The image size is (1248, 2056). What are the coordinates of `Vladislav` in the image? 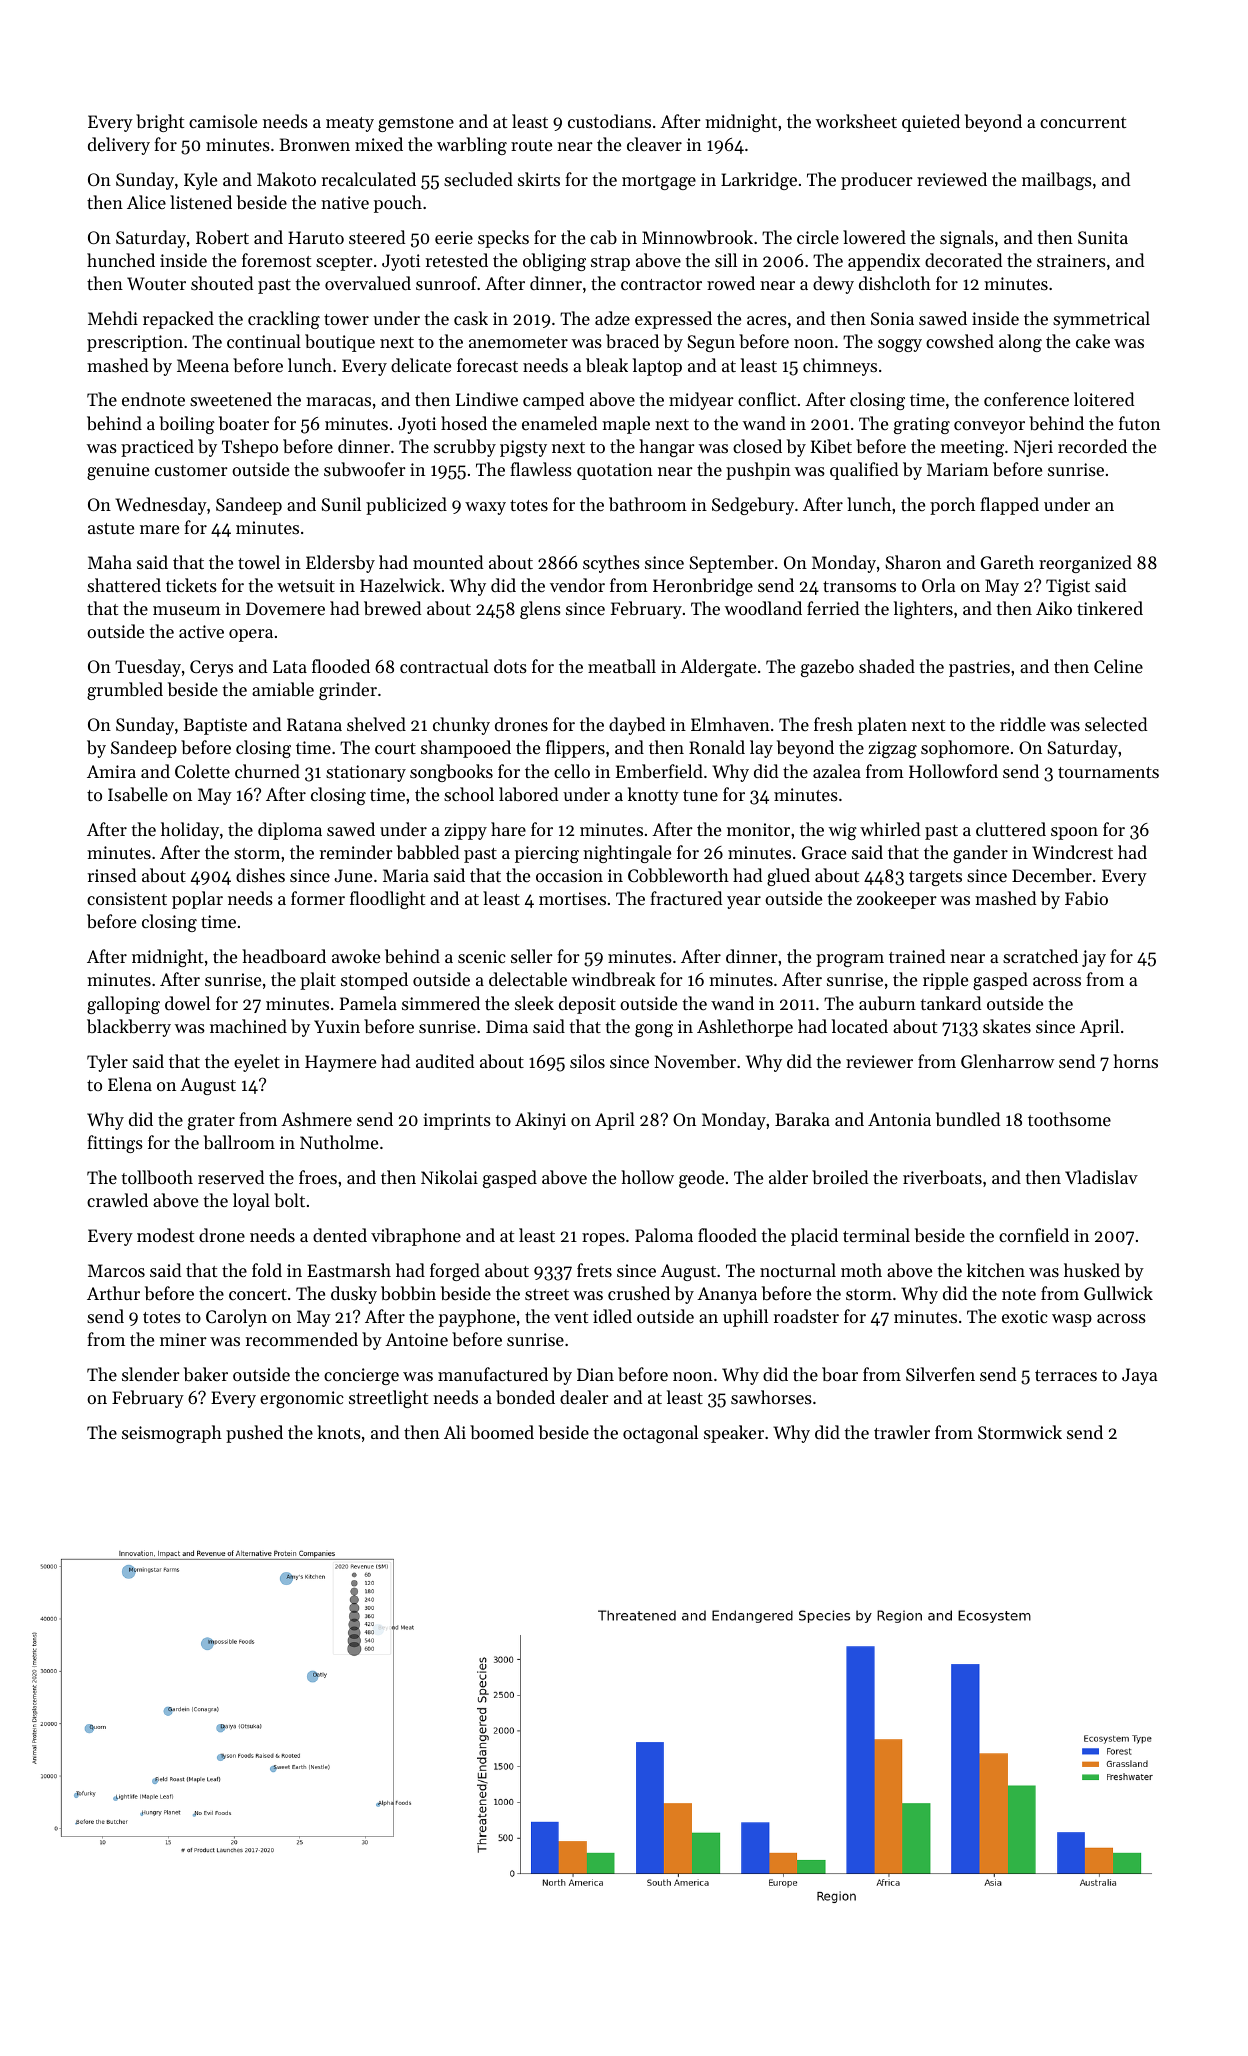 It's located at (1101, 1177).
